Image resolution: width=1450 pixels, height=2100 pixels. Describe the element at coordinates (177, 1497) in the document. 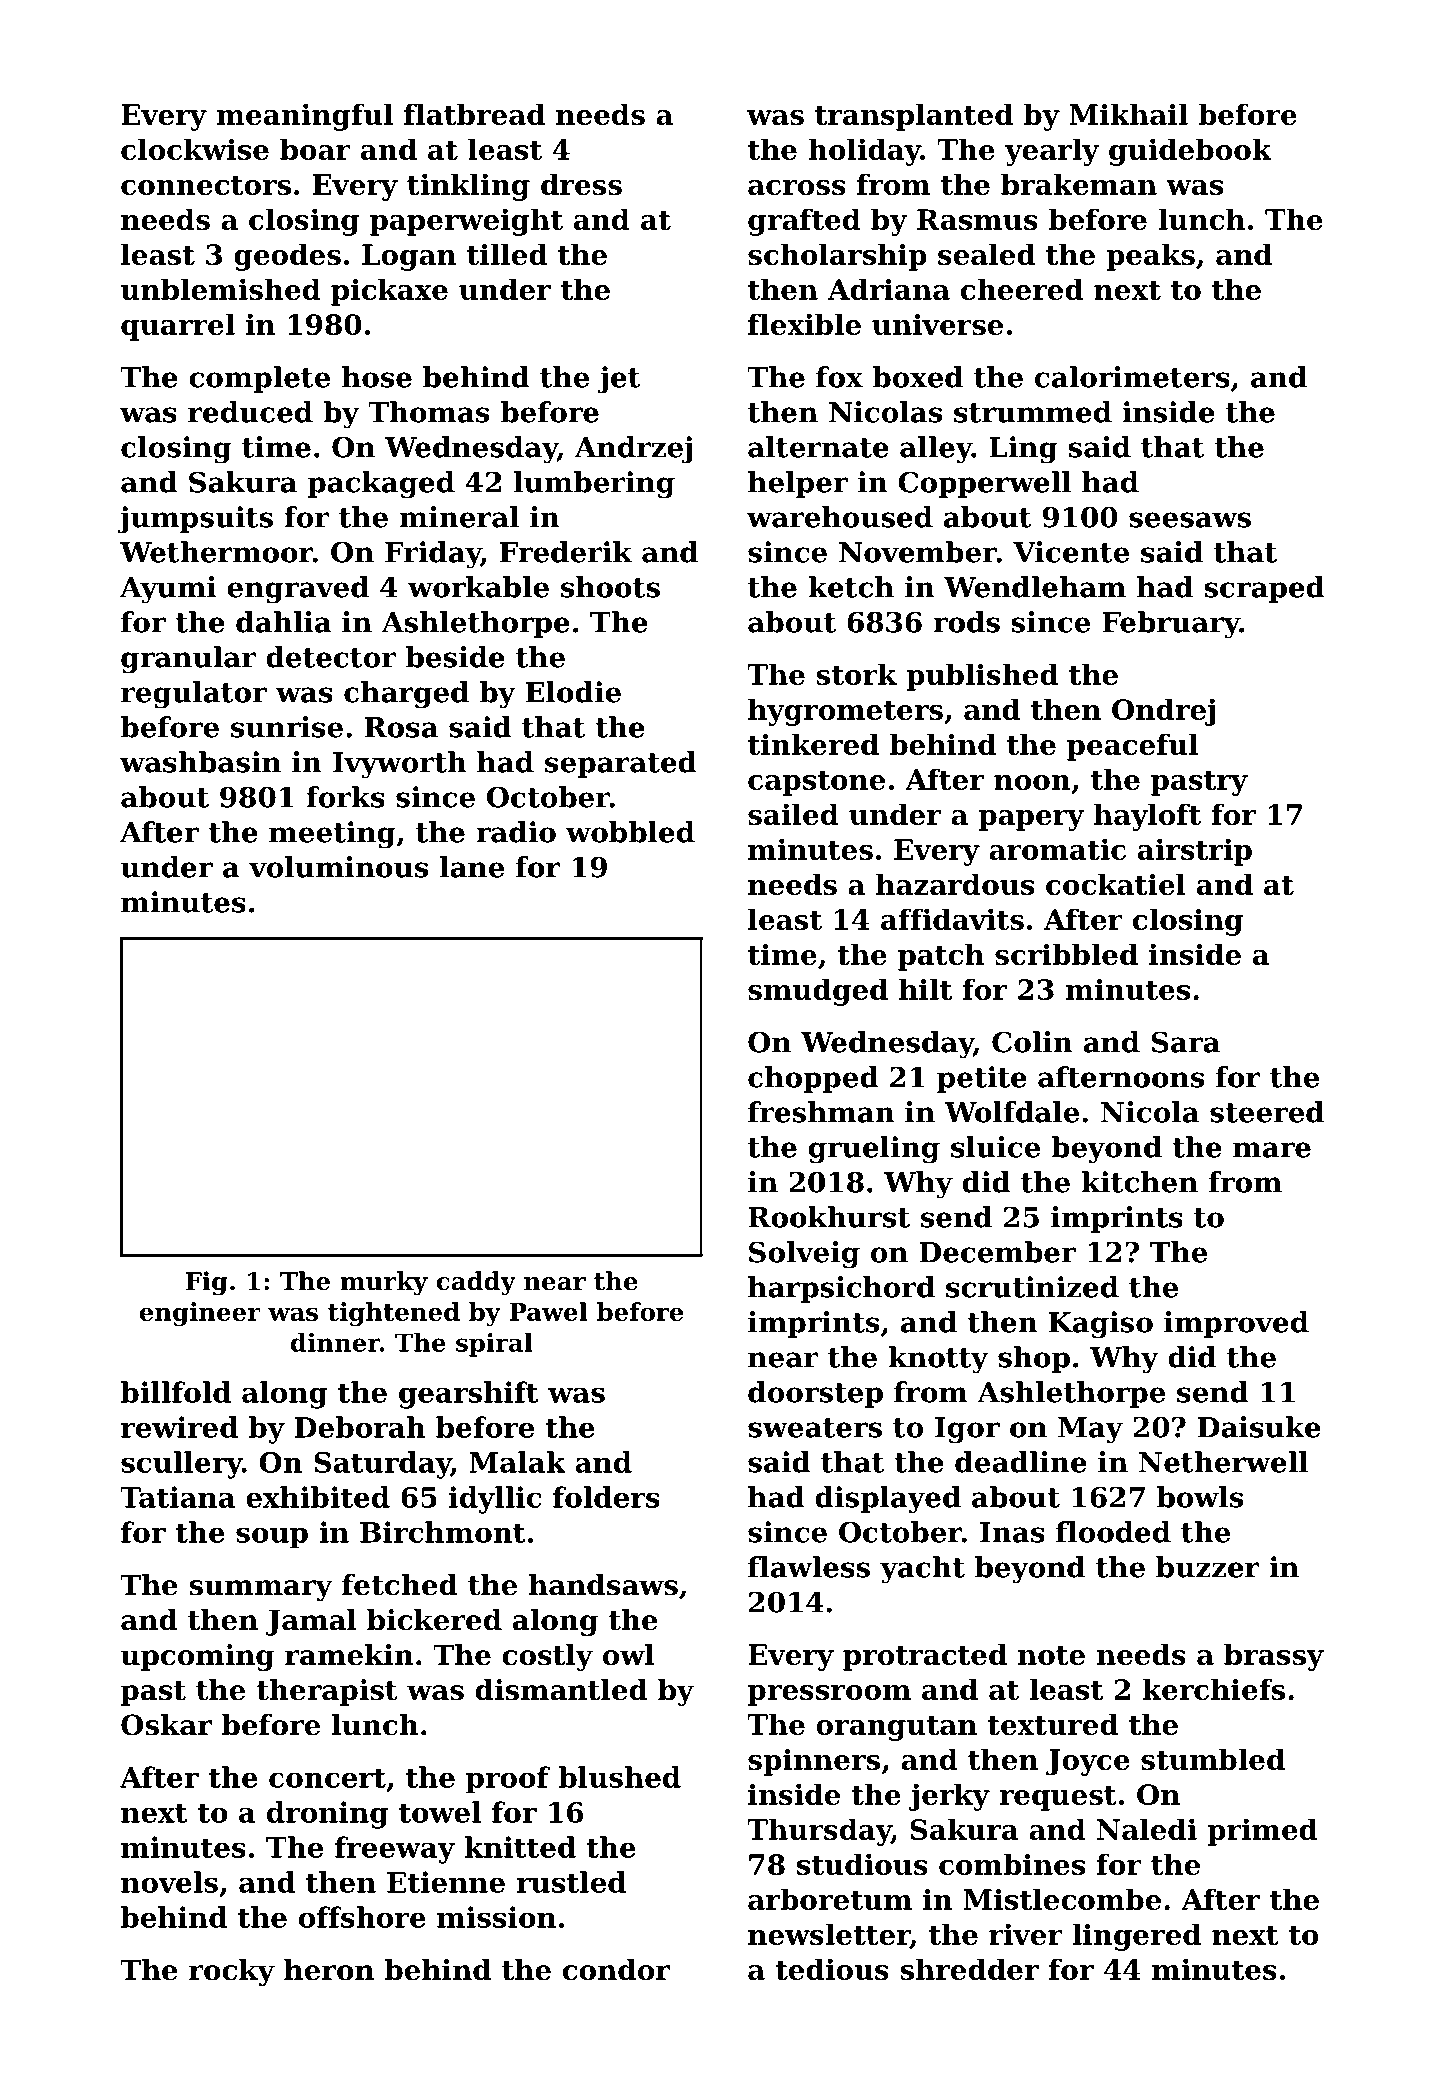

I see `Tatiana` at that location.
